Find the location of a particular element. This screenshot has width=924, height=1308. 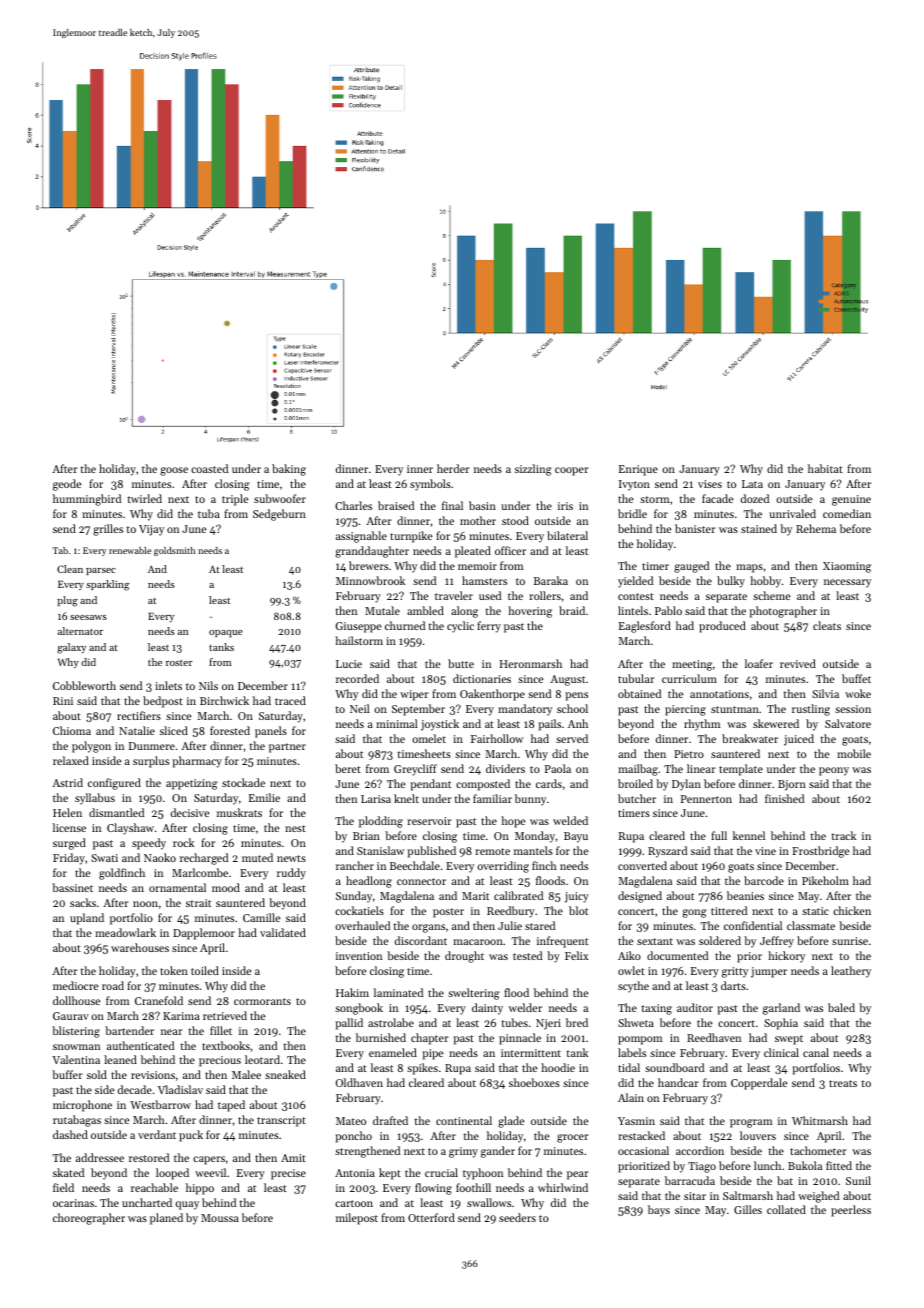

seesaws is located at coordinates (88, 617).
